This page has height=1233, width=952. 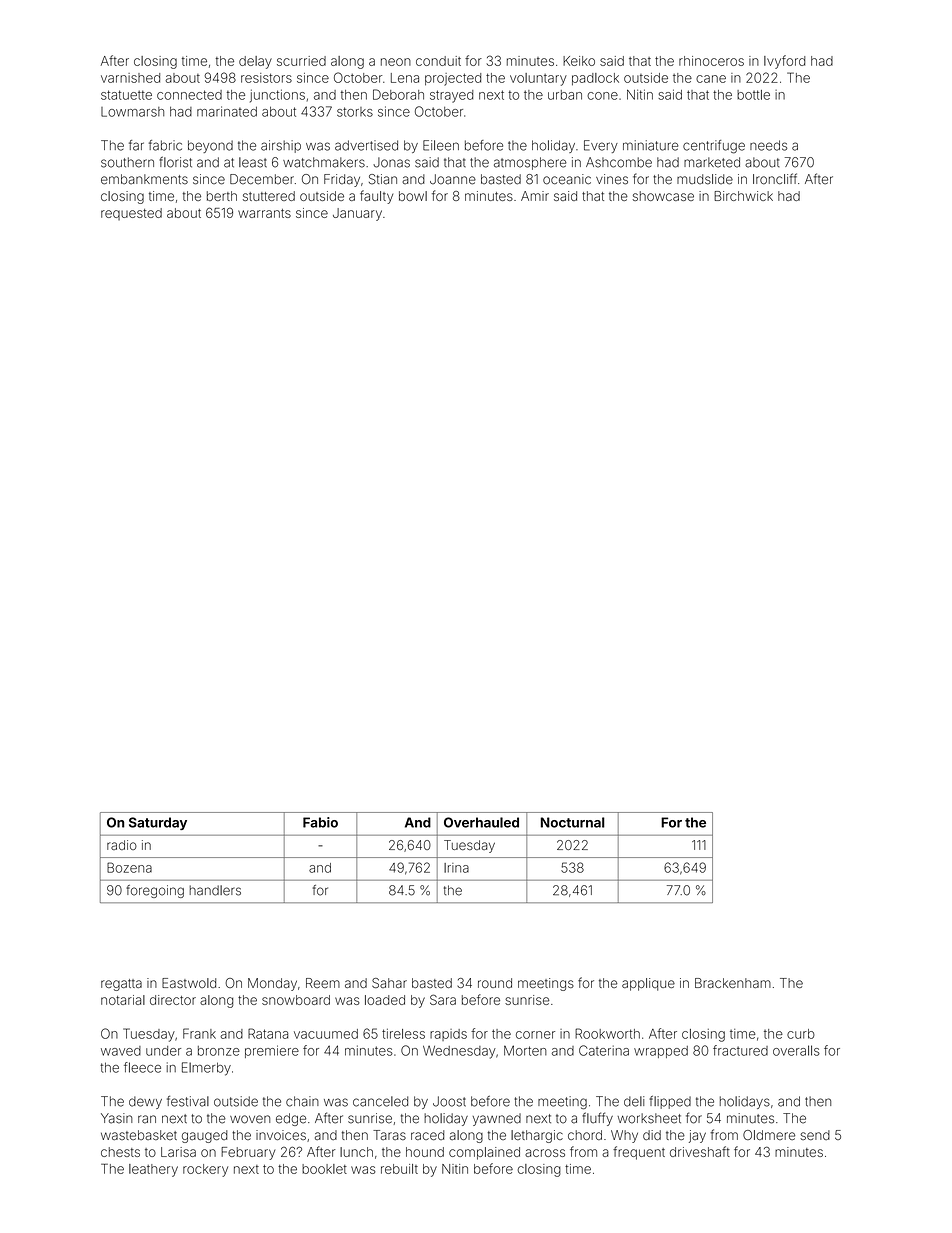 What do you see at coordinates (700, 1151) in the page?
I see `driveshaft` at bounding box center [700, 1151].
